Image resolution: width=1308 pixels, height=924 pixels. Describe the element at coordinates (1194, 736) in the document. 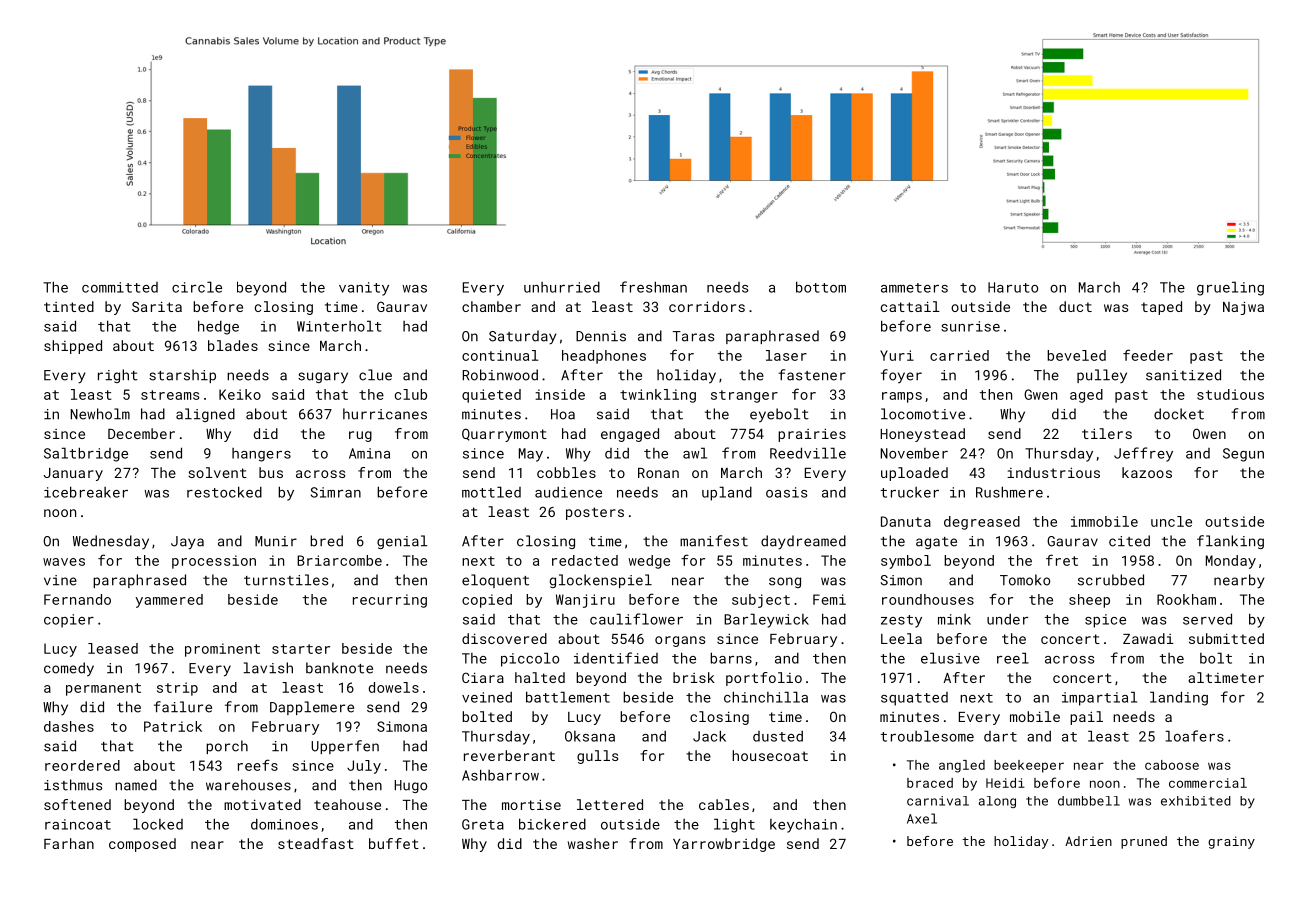

I see `loafers` at that location.
